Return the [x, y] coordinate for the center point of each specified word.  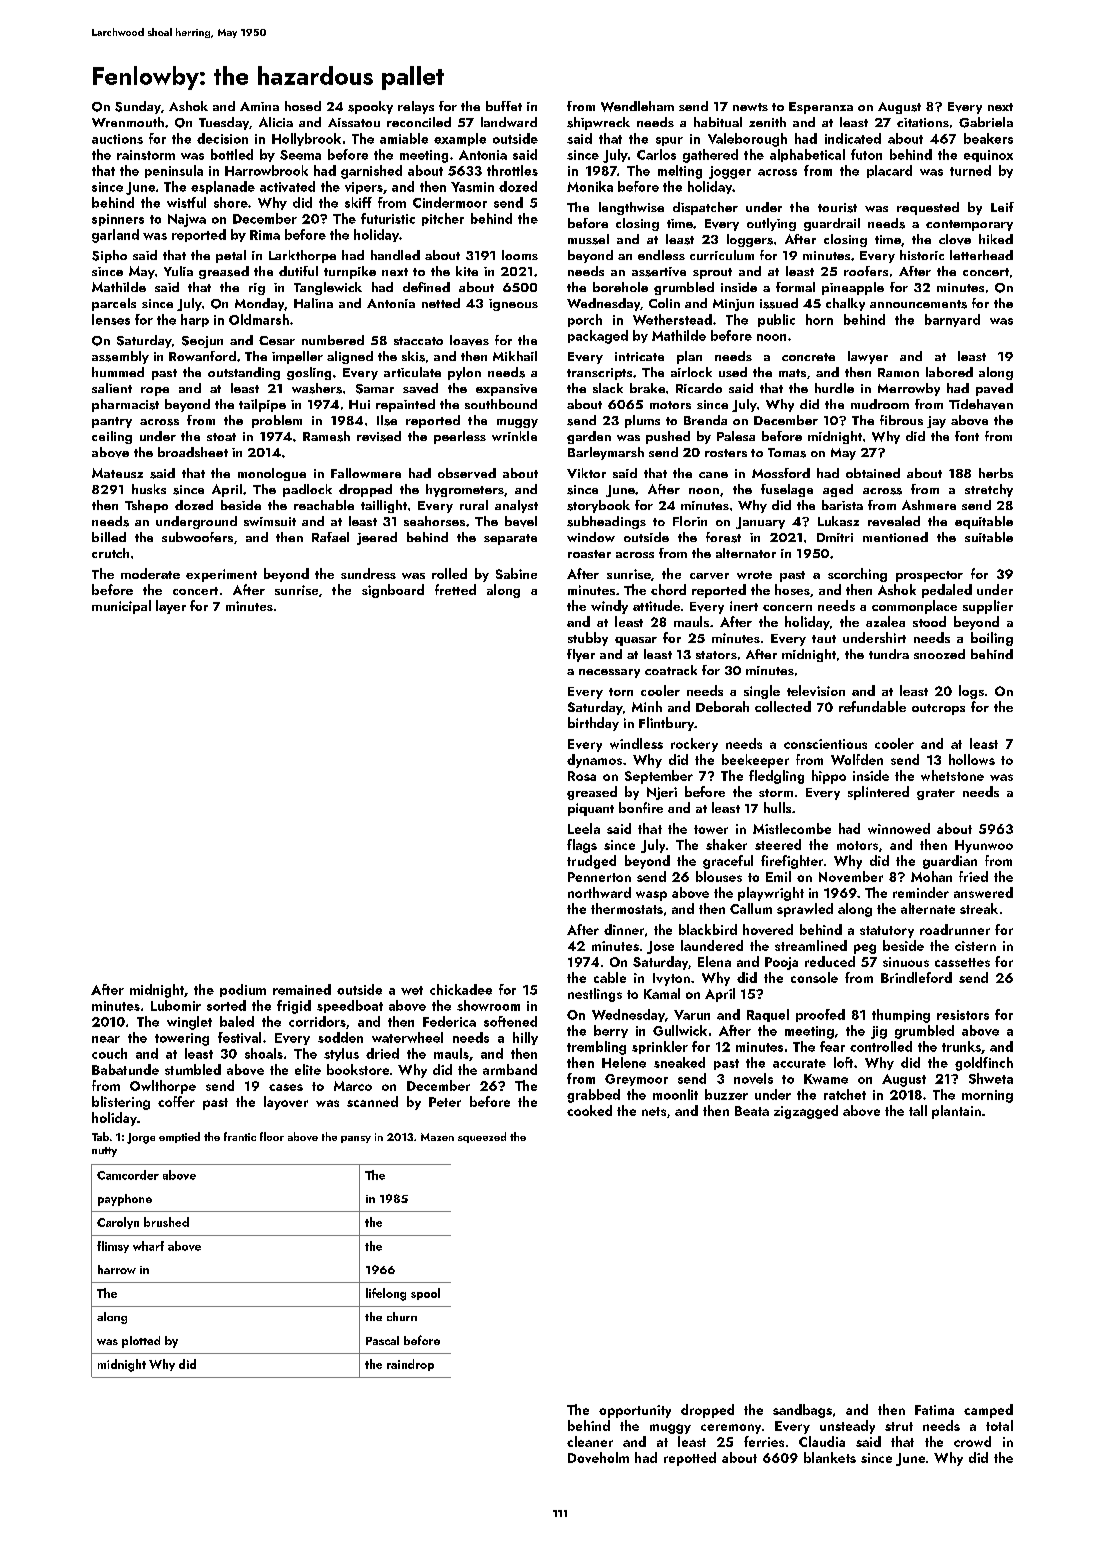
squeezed [482, 1137]
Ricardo [699, 388]
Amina [259, 106]
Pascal [382, 1340]
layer [171, 607]
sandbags [802, 1411]
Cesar [277, 340]
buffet [504, 106]
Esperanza [821, 108]
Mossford [781, 473]
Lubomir [176, 1005]
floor [272, 1136]
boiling [992, 639]
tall [918, 1110]
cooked [589, 1110]
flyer [581, 655]
